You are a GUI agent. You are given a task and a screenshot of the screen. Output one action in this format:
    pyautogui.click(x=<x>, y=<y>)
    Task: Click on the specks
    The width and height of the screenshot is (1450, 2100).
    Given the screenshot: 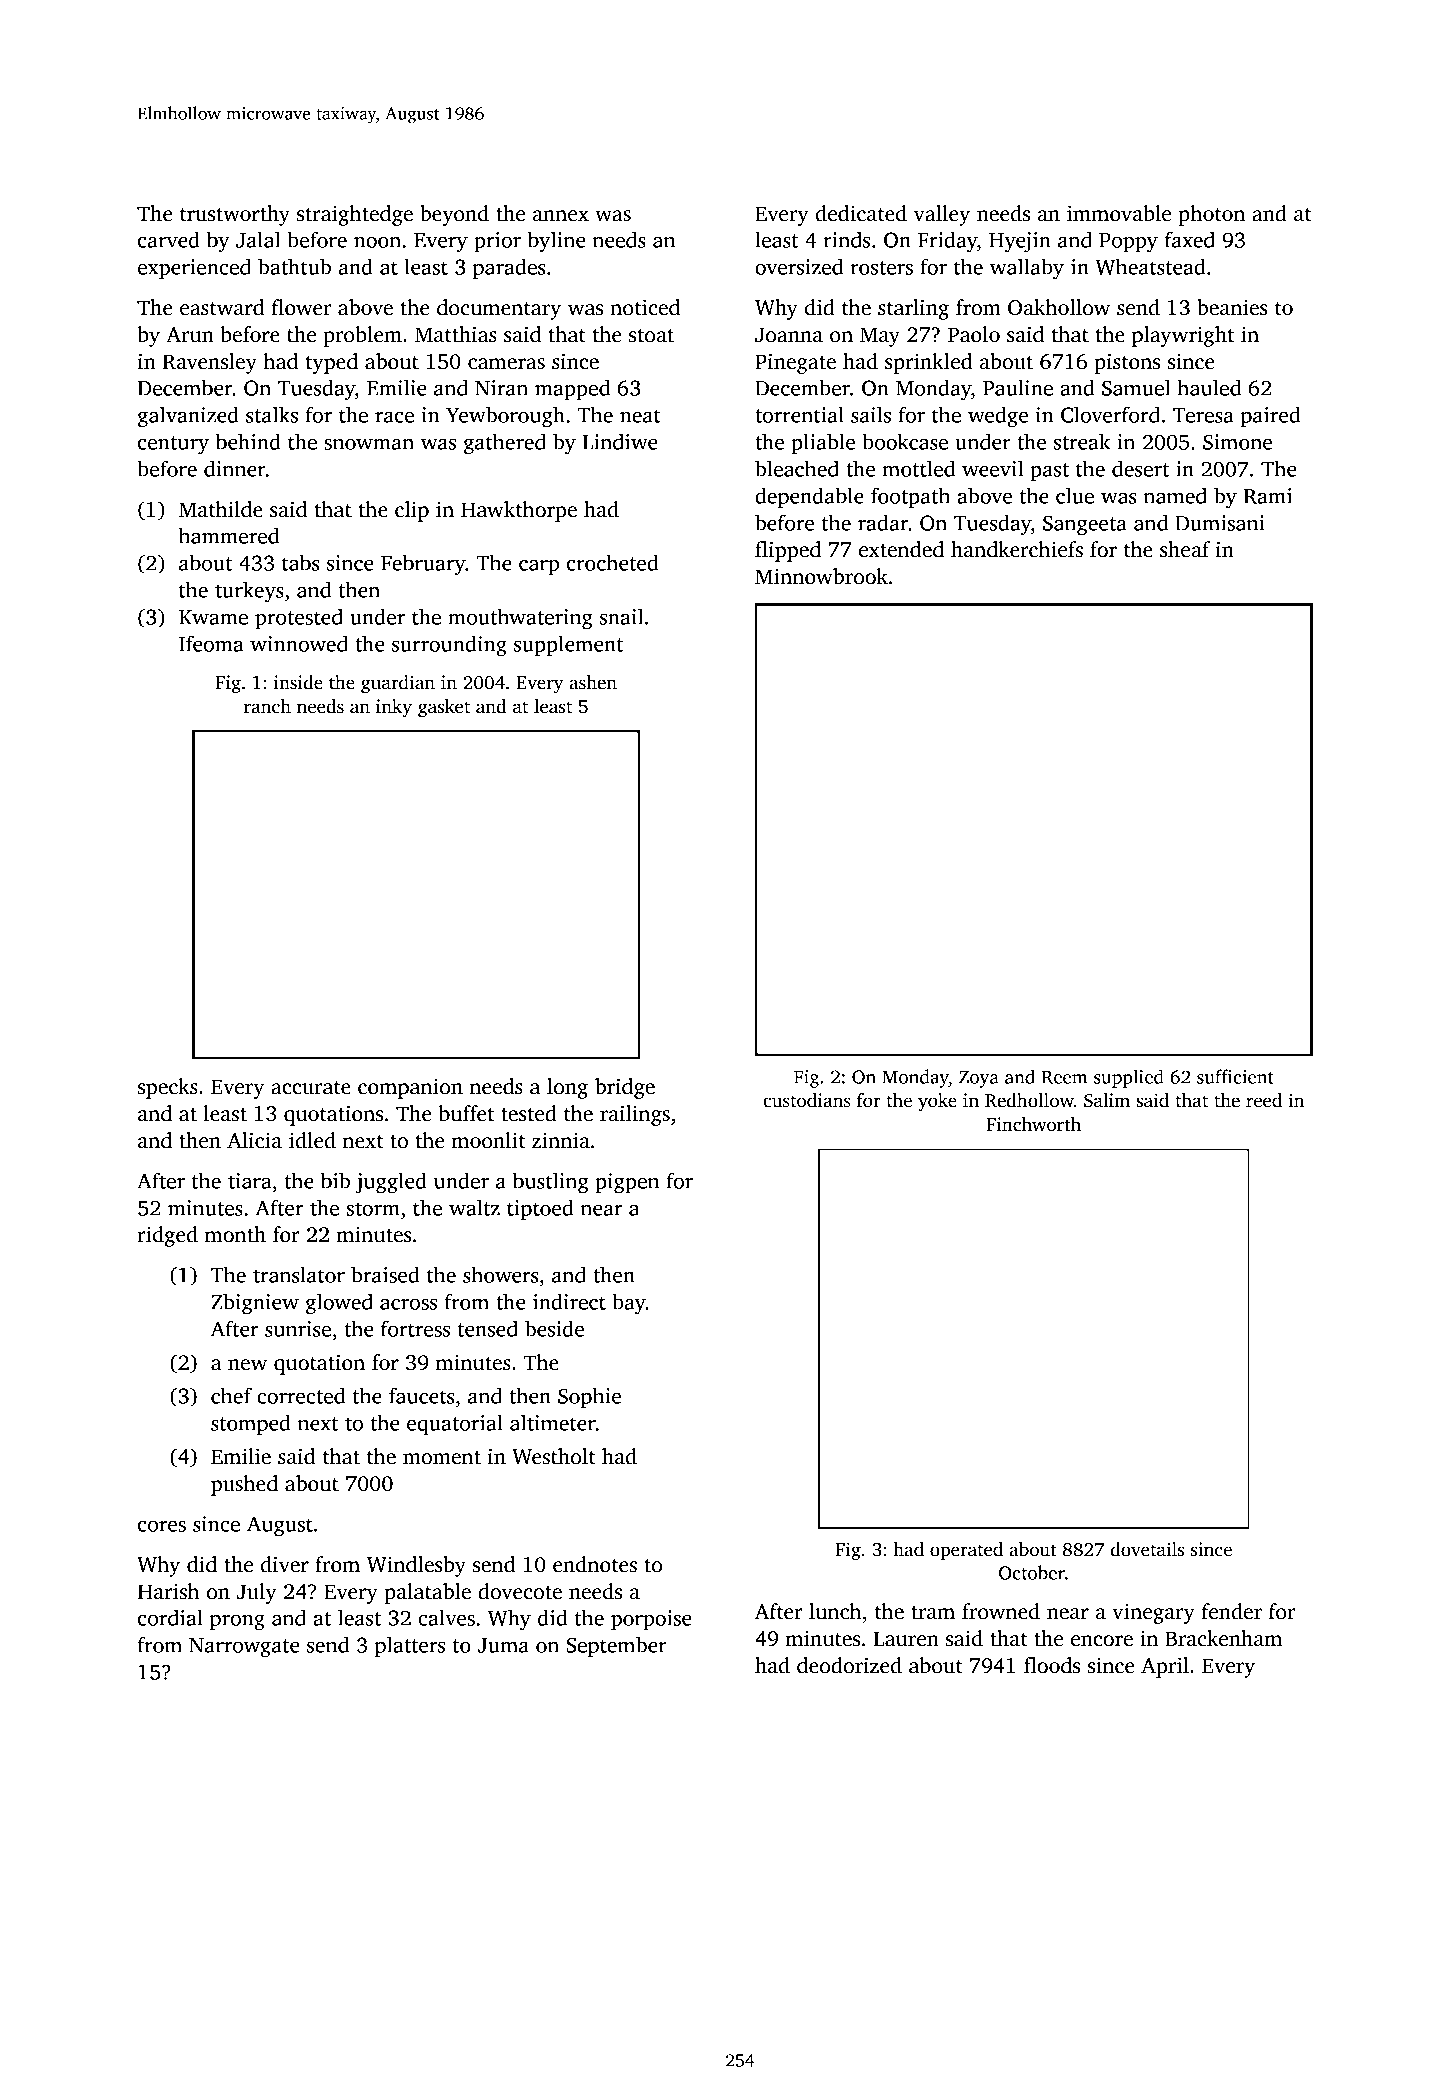 What is the action you would take?
    pyautogui.click(x=168, y=1088)
